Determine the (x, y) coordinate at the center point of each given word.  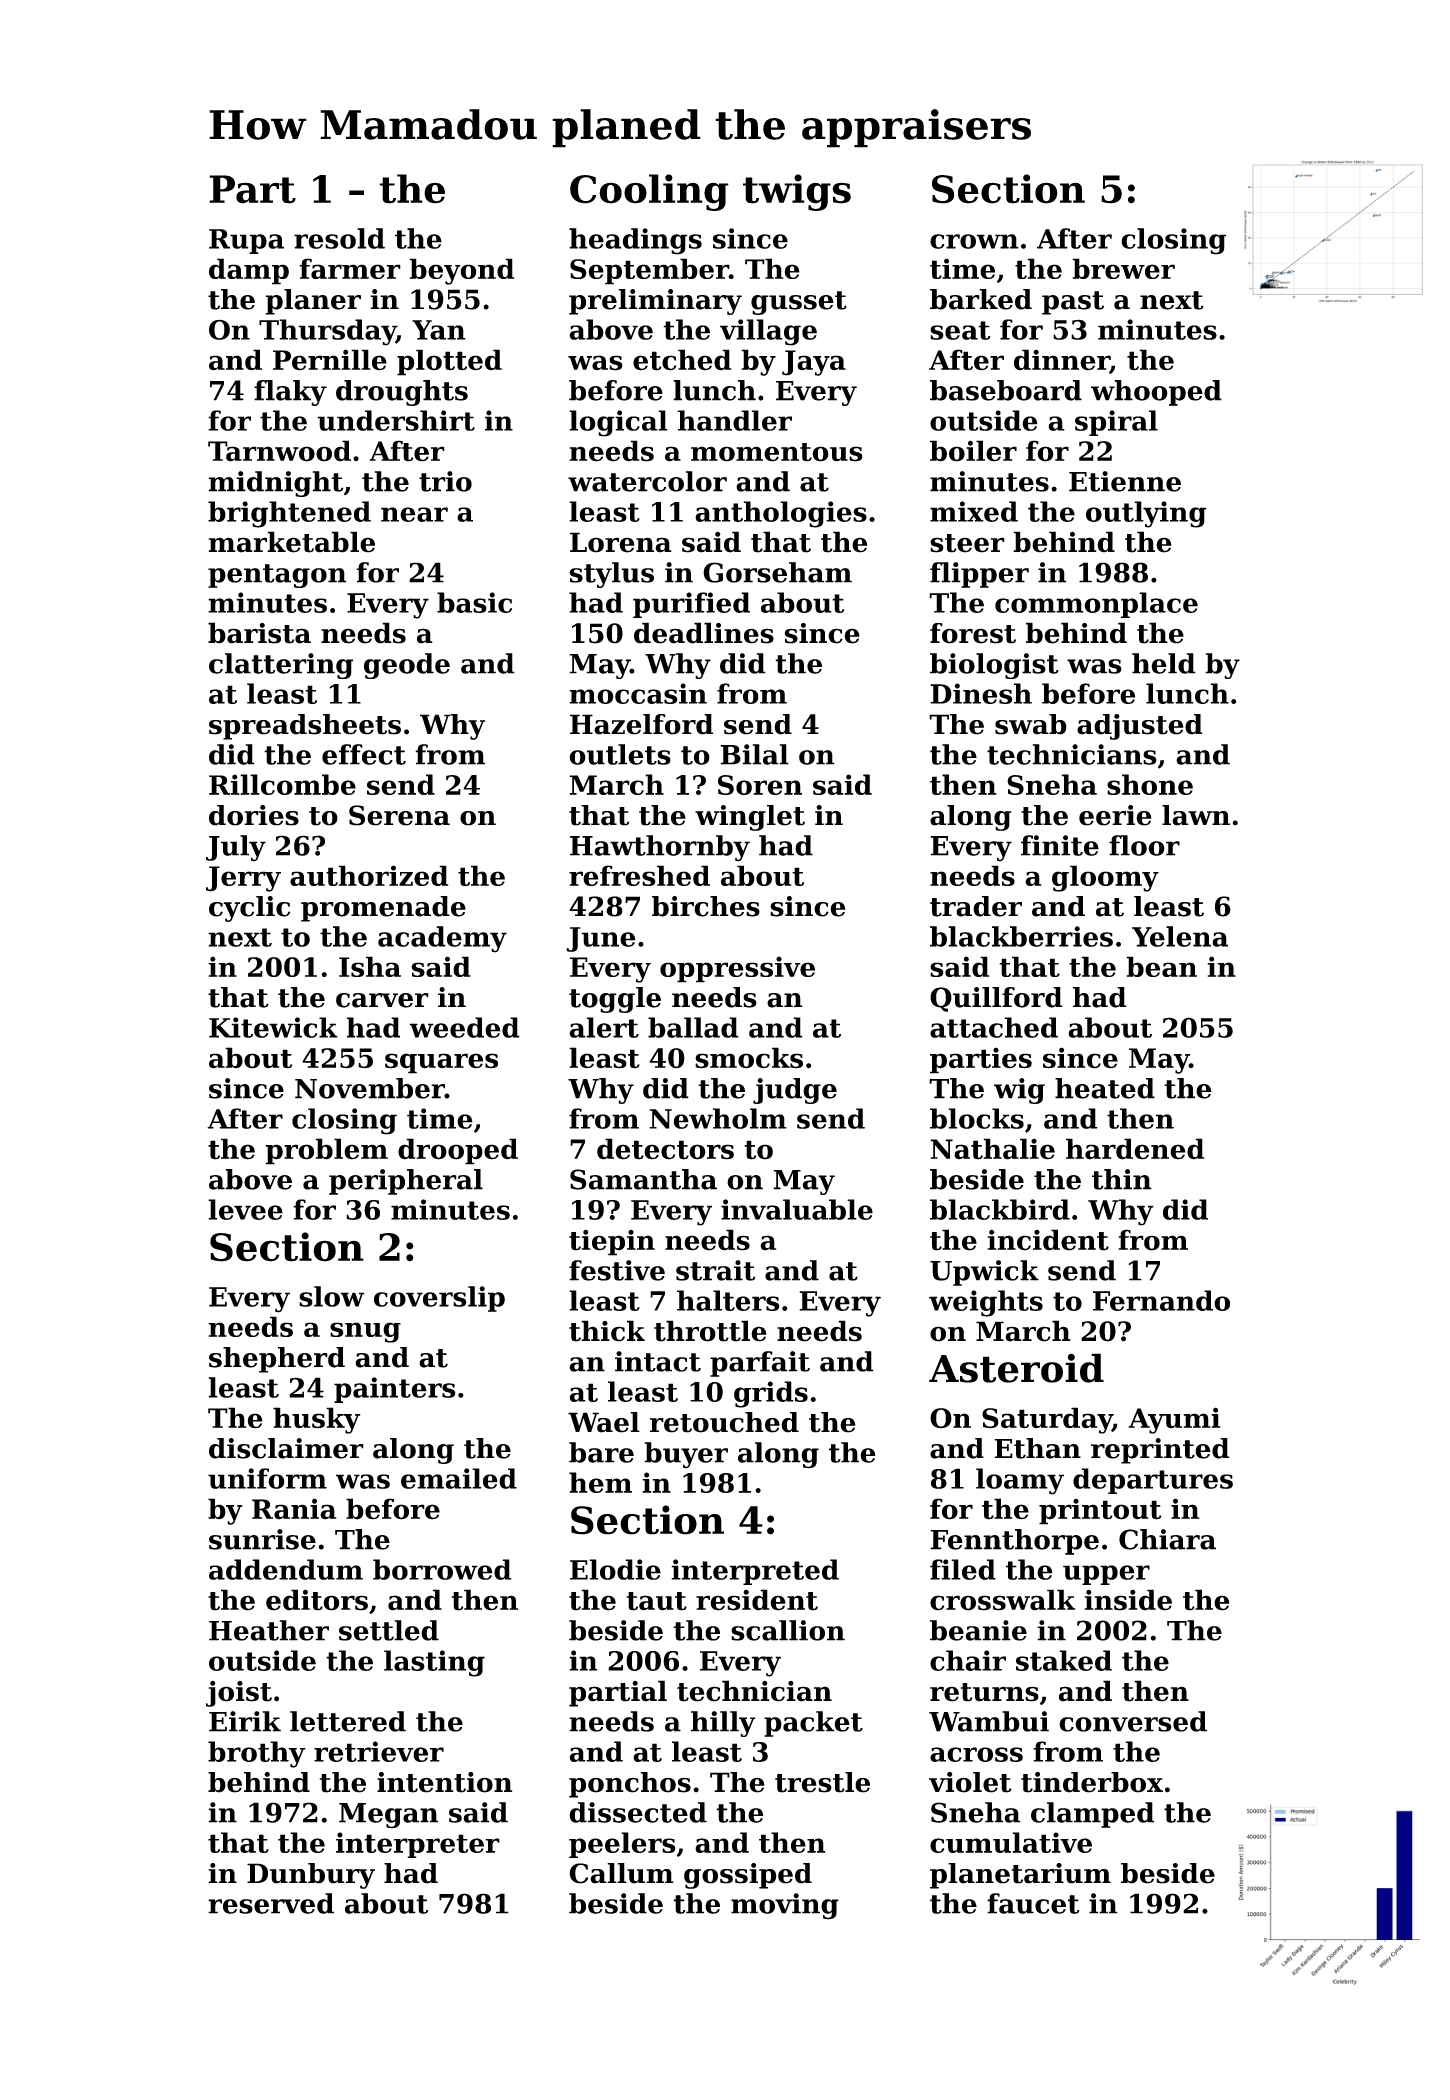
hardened (1135, 1149)
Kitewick (273, 1027)
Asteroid (1016, 1368)
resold (339, 238)
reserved (271, 1903)
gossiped (748, 1876)
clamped (1092, 1815)
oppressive (737, 969)
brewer (1123, 268)
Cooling (649, 192)
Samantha (643, 1179)
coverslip (439, 1299)
